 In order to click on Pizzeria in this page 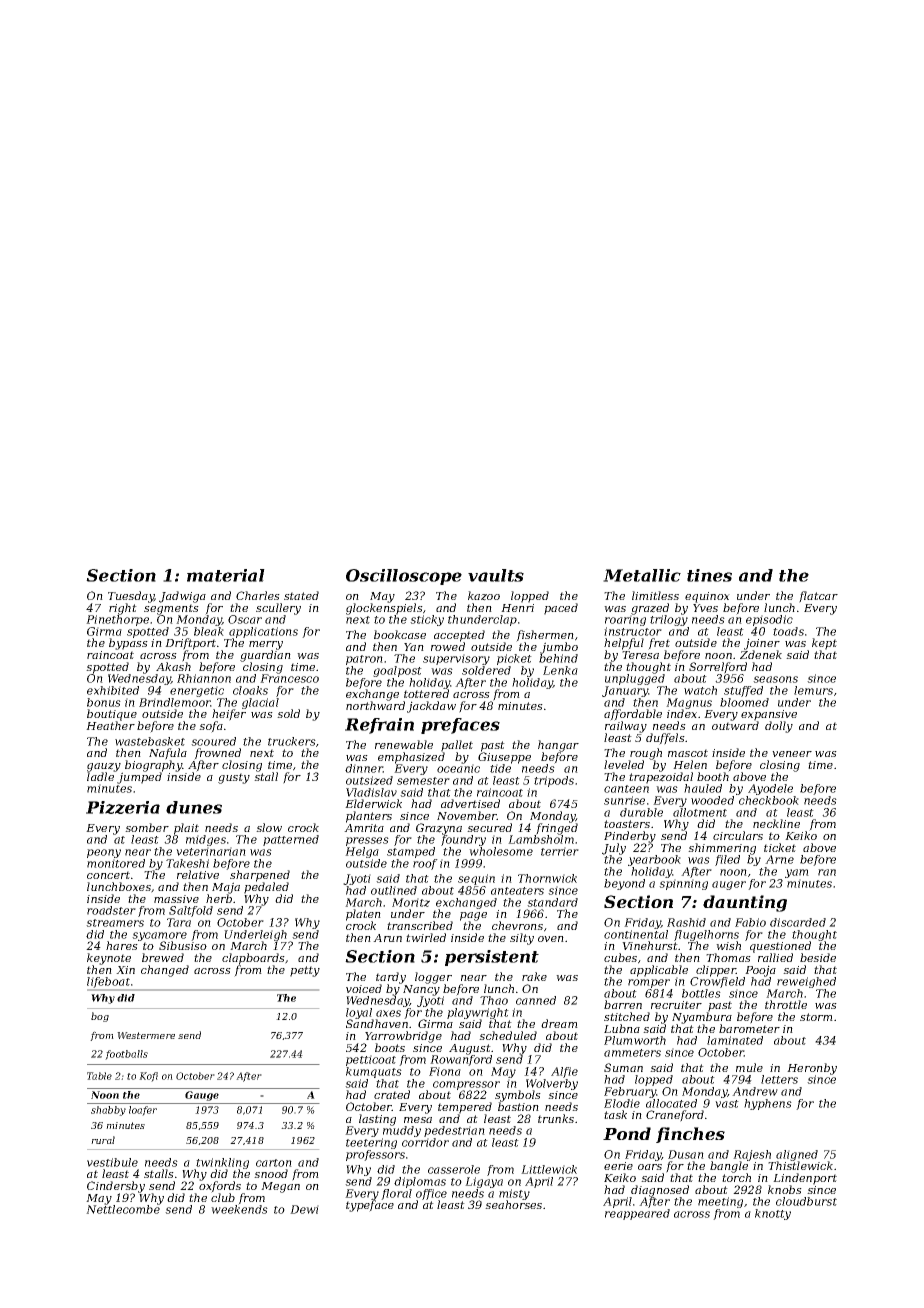, I will do `click(123, 807)`.
